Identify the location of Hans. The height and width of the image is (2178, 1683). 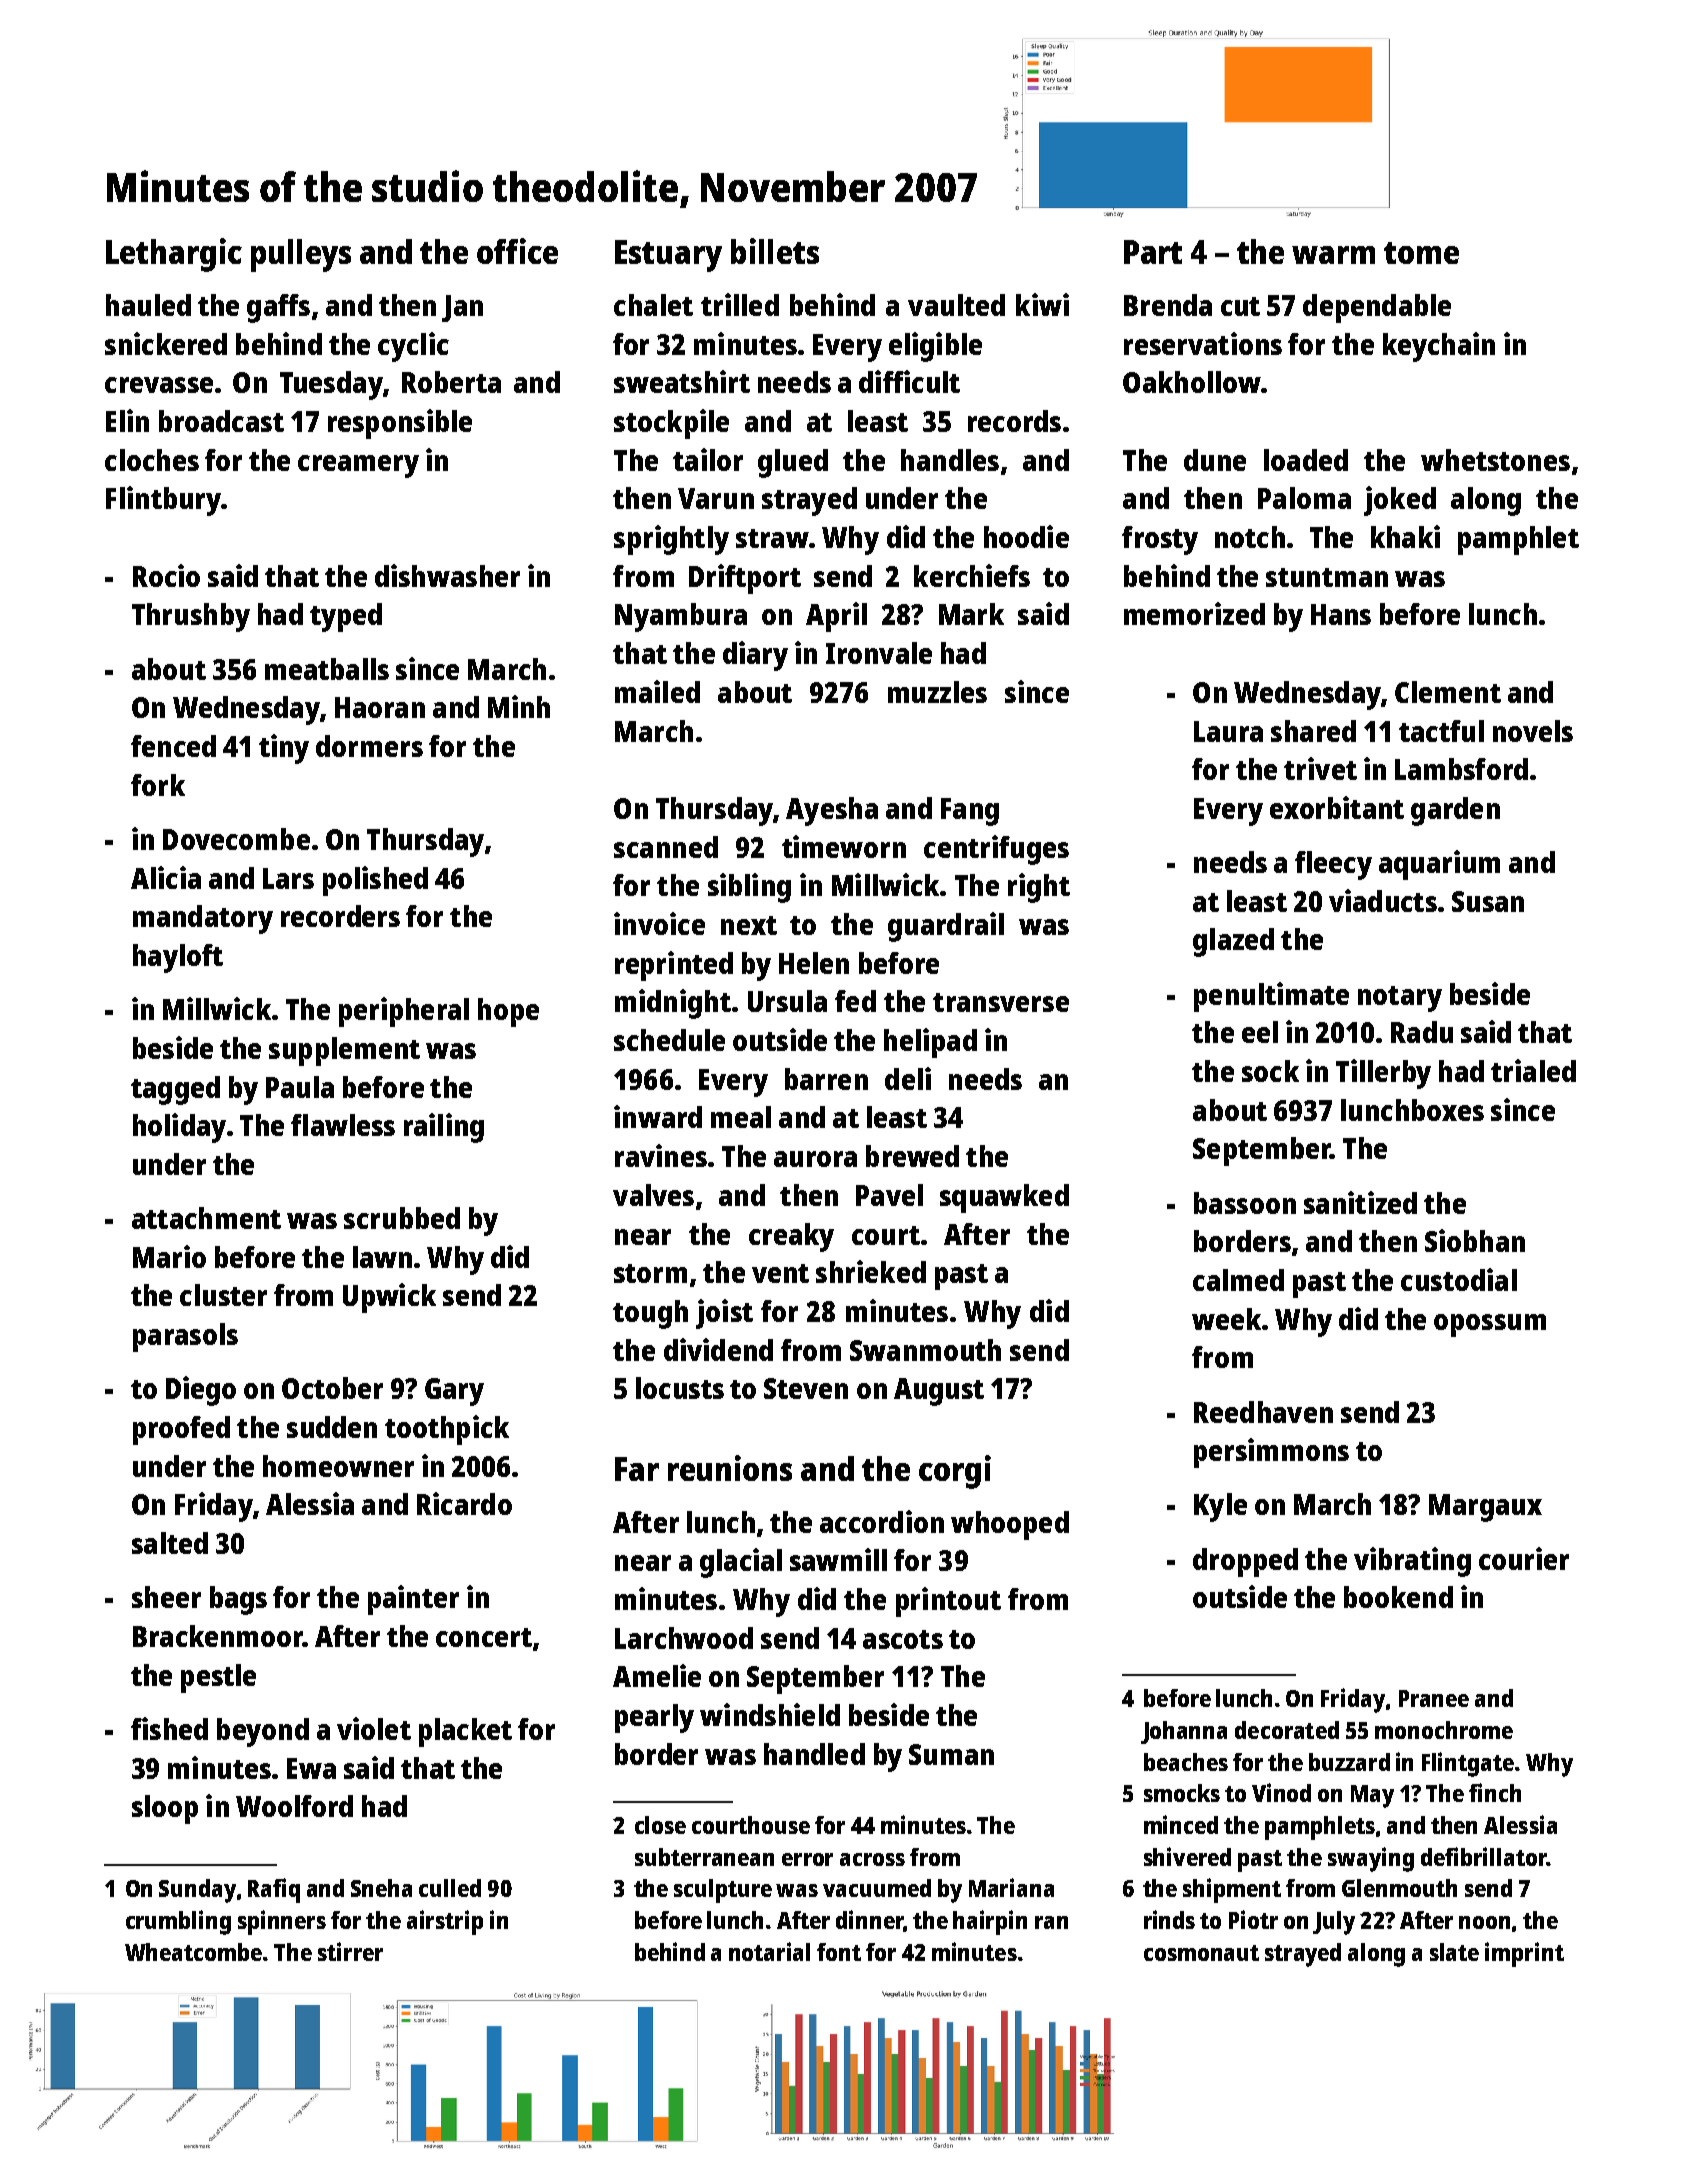
(1341, 614).
